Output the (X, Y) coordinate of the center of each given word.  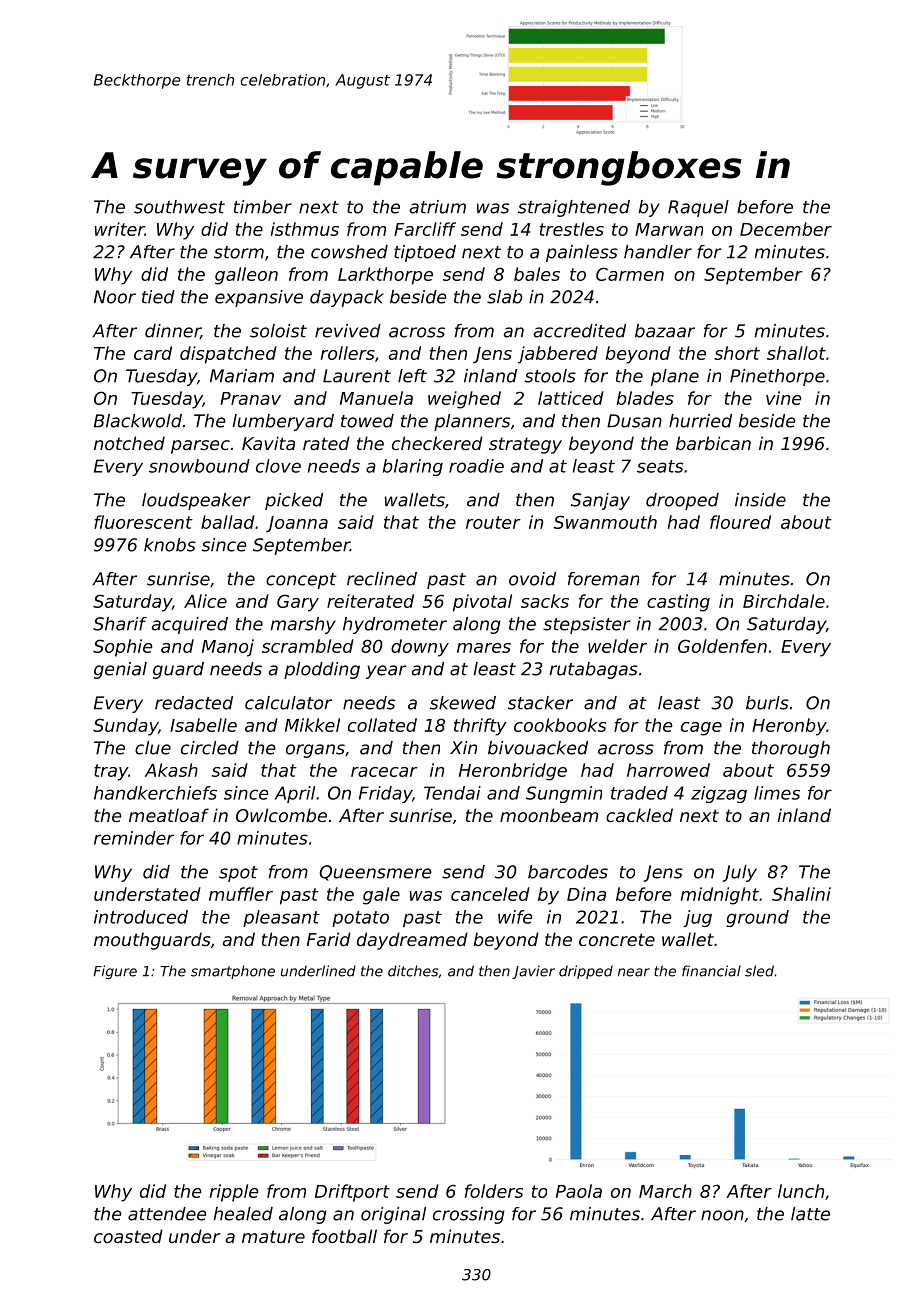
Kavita (268, 443)
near (634, 972)
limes (777, 793)
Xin (463, 747)
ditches (413, 971)
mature (273, 1236)
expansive (259, 298)
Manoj (228, 648)
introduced (141, 917)
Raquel (698, 208)
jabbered (558, 355)
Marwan (669, 229)
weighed (464, 400)
